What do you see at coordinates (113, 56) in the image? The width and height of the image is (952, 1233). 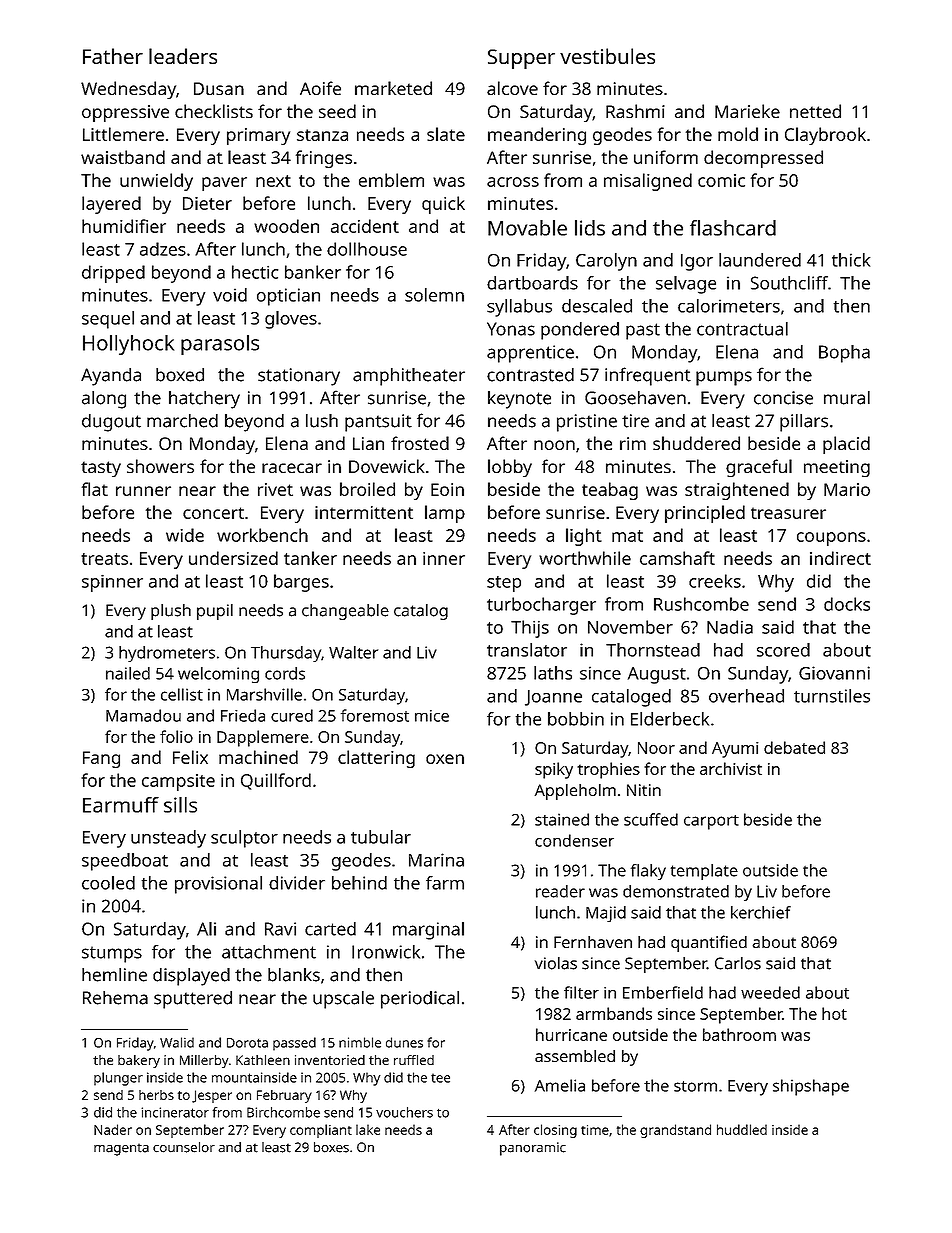 I see `Father` at bounding box center [113, 56].
